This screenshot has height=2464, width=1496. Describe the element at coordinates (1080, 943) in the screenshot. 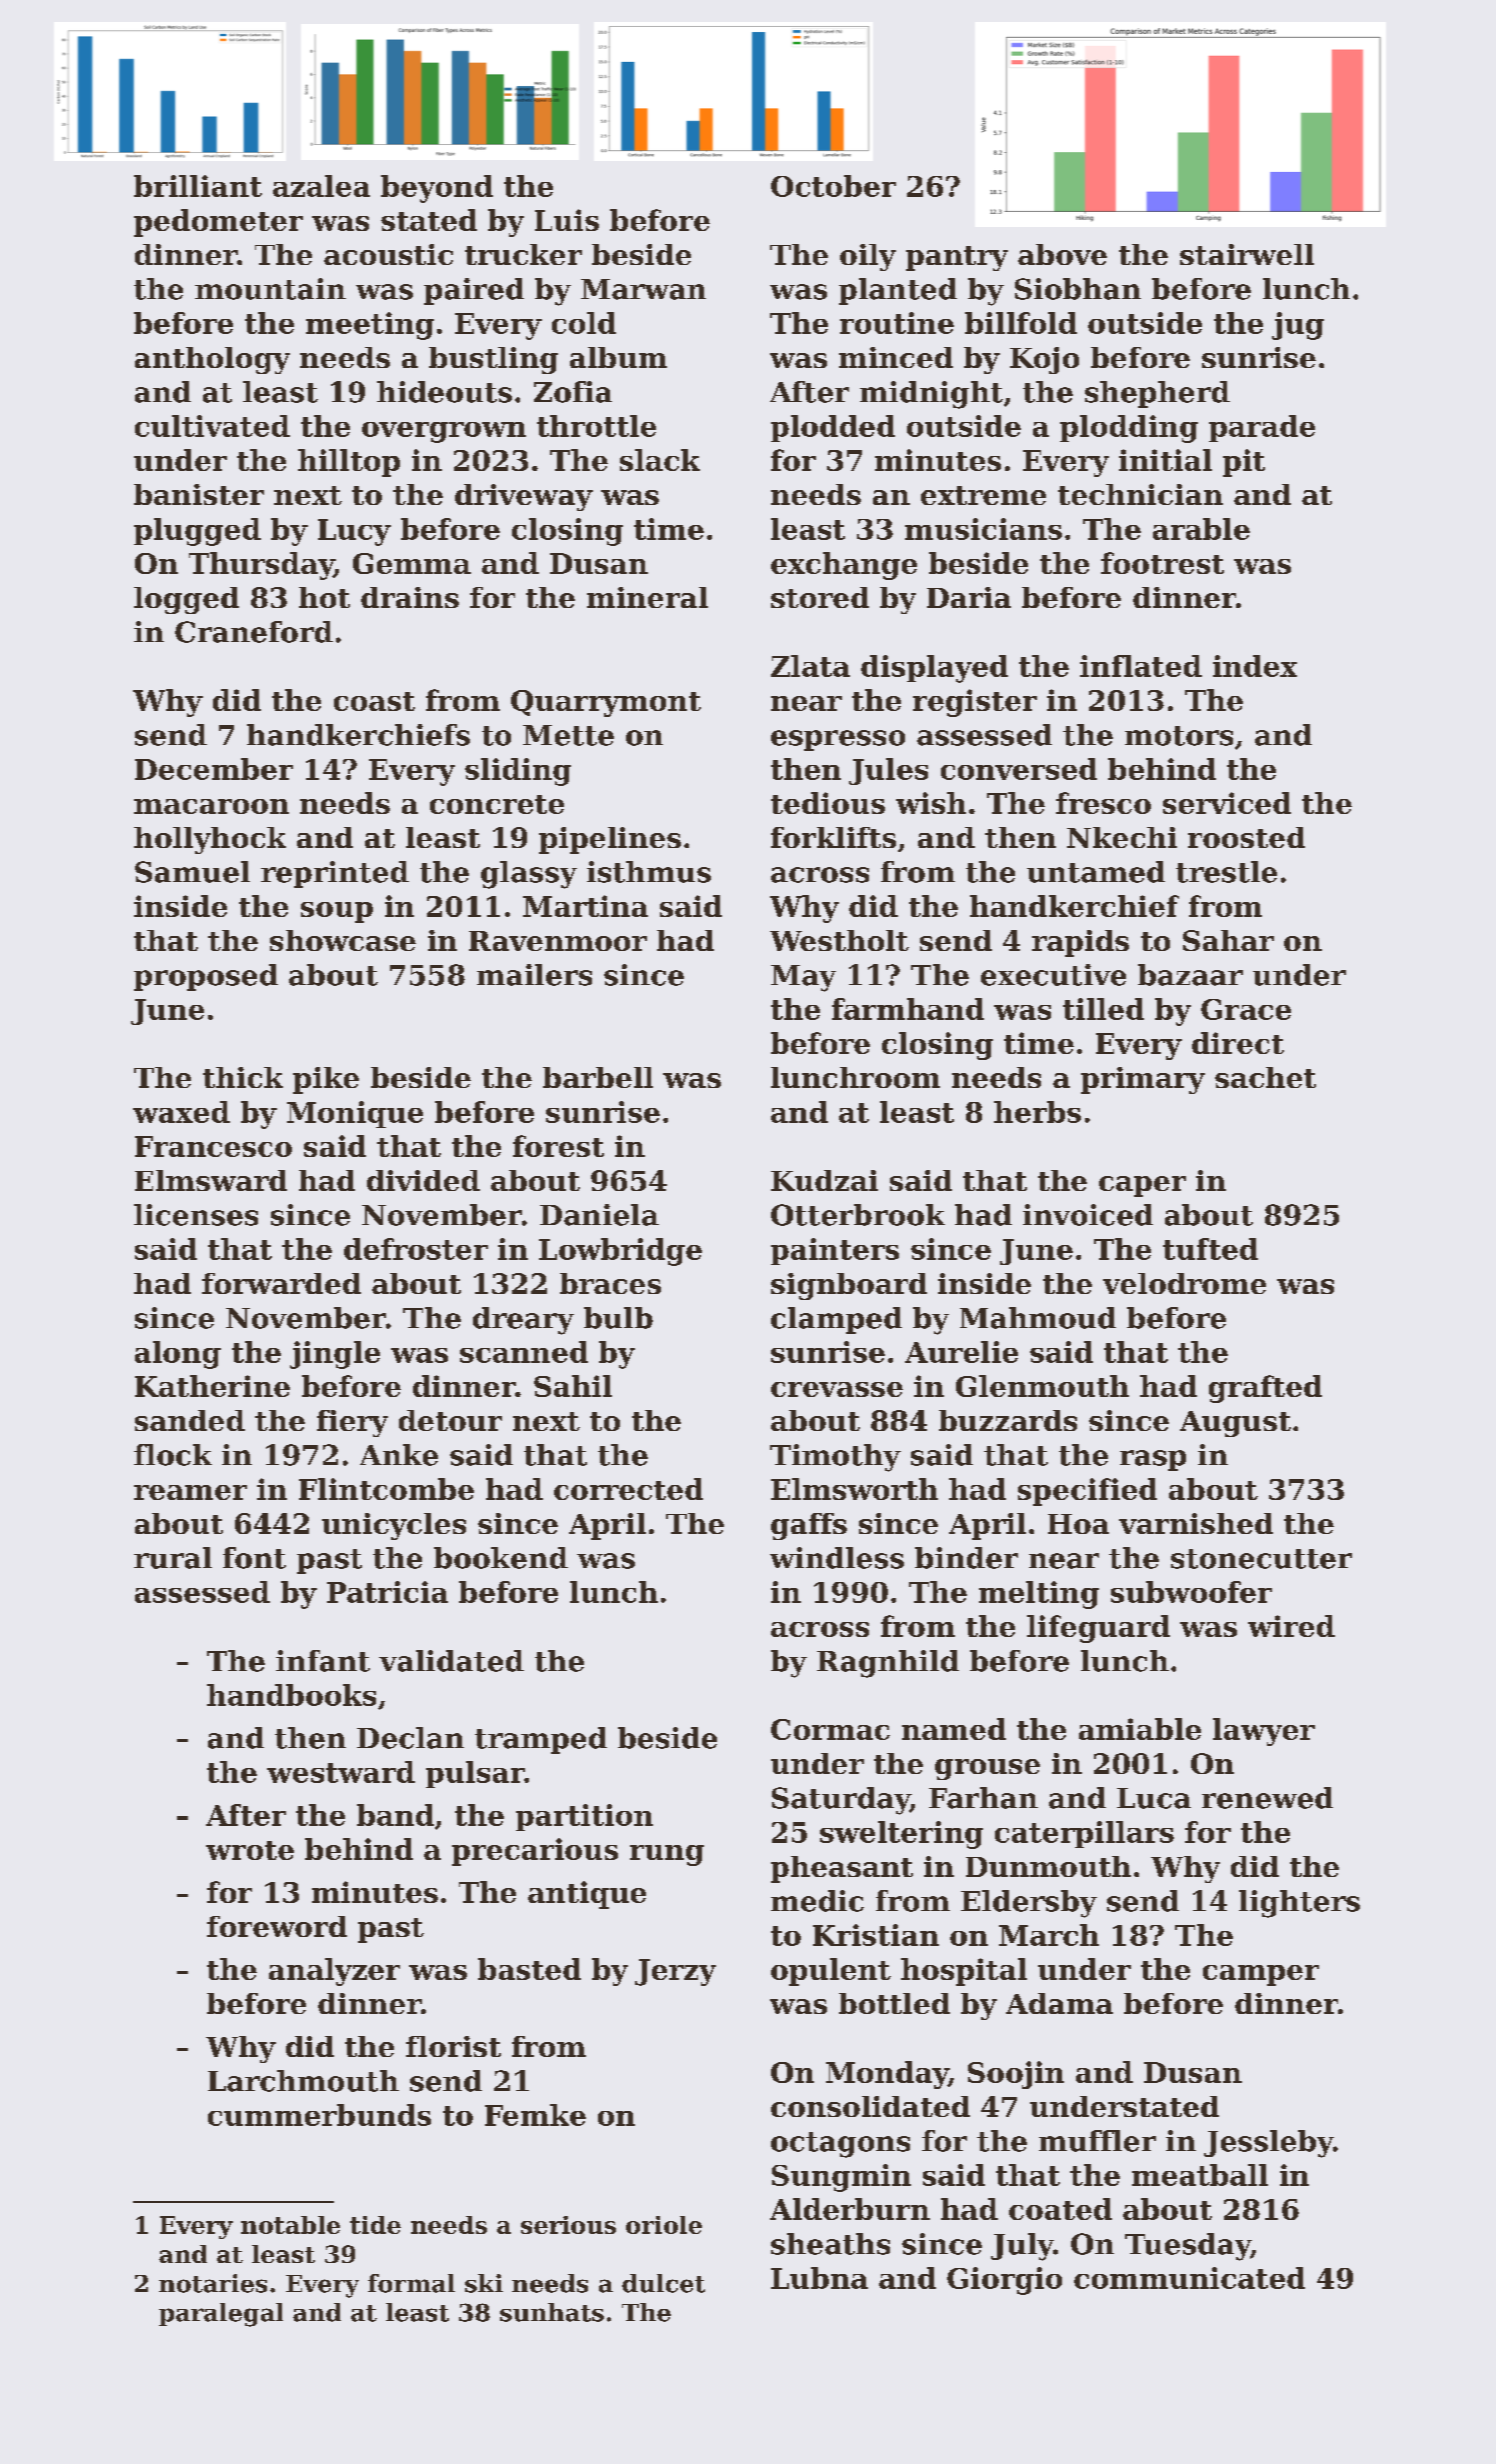

I see `rapids` at that location.
